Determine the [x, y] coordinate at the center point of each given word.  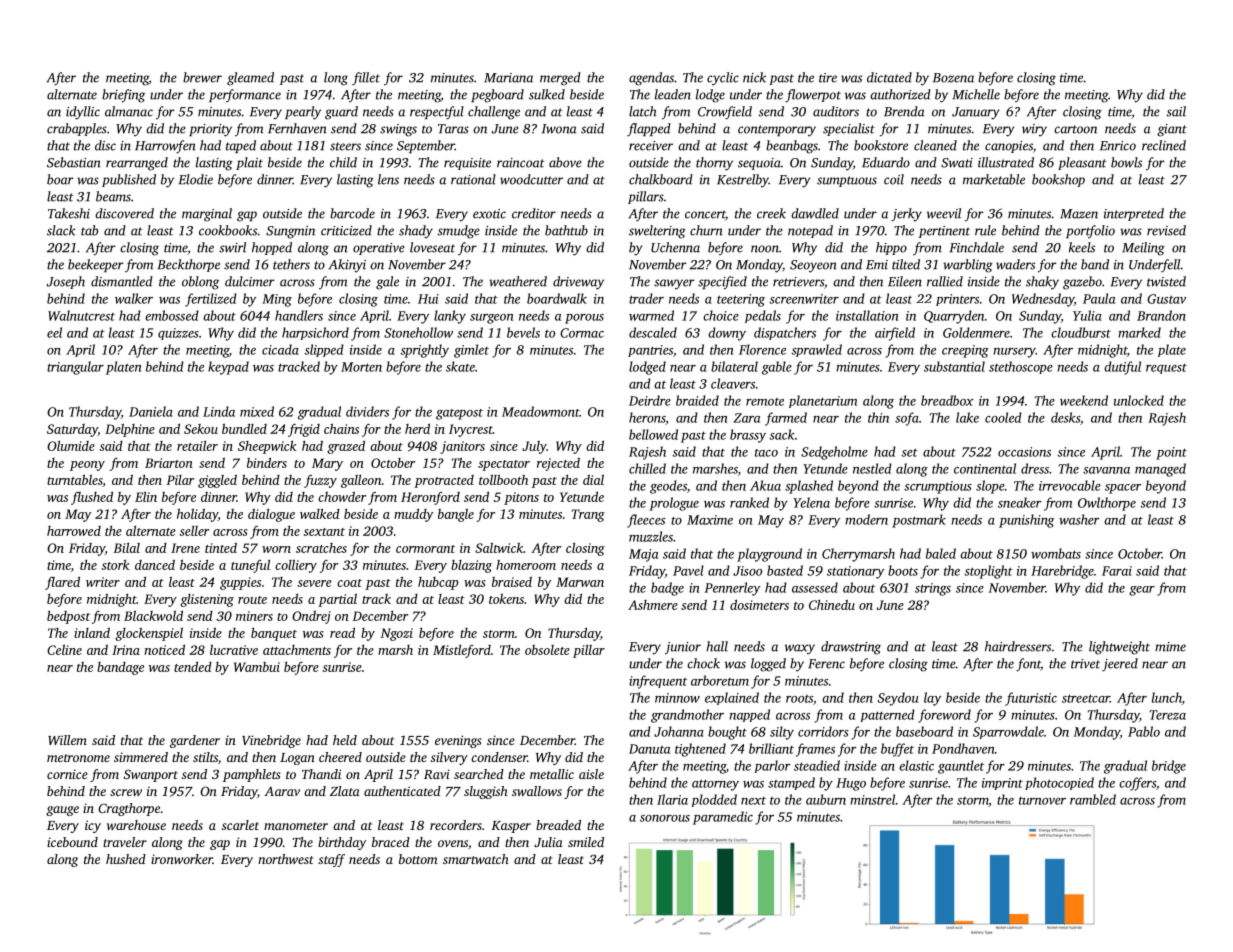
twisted [1166, 281]
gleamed [250, 79]
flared [62, 583]
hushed [126, 859]
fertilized [211, 300]
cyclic [723, 79]
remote [765, 402]
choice [721, 315]
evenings [458, 741]
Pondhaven [963, 748]
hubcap [438, 583]
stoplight [988, 572]
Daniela [151, 411]
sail [1176, 111]
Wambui [257, 667]
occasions [1024, 452]
